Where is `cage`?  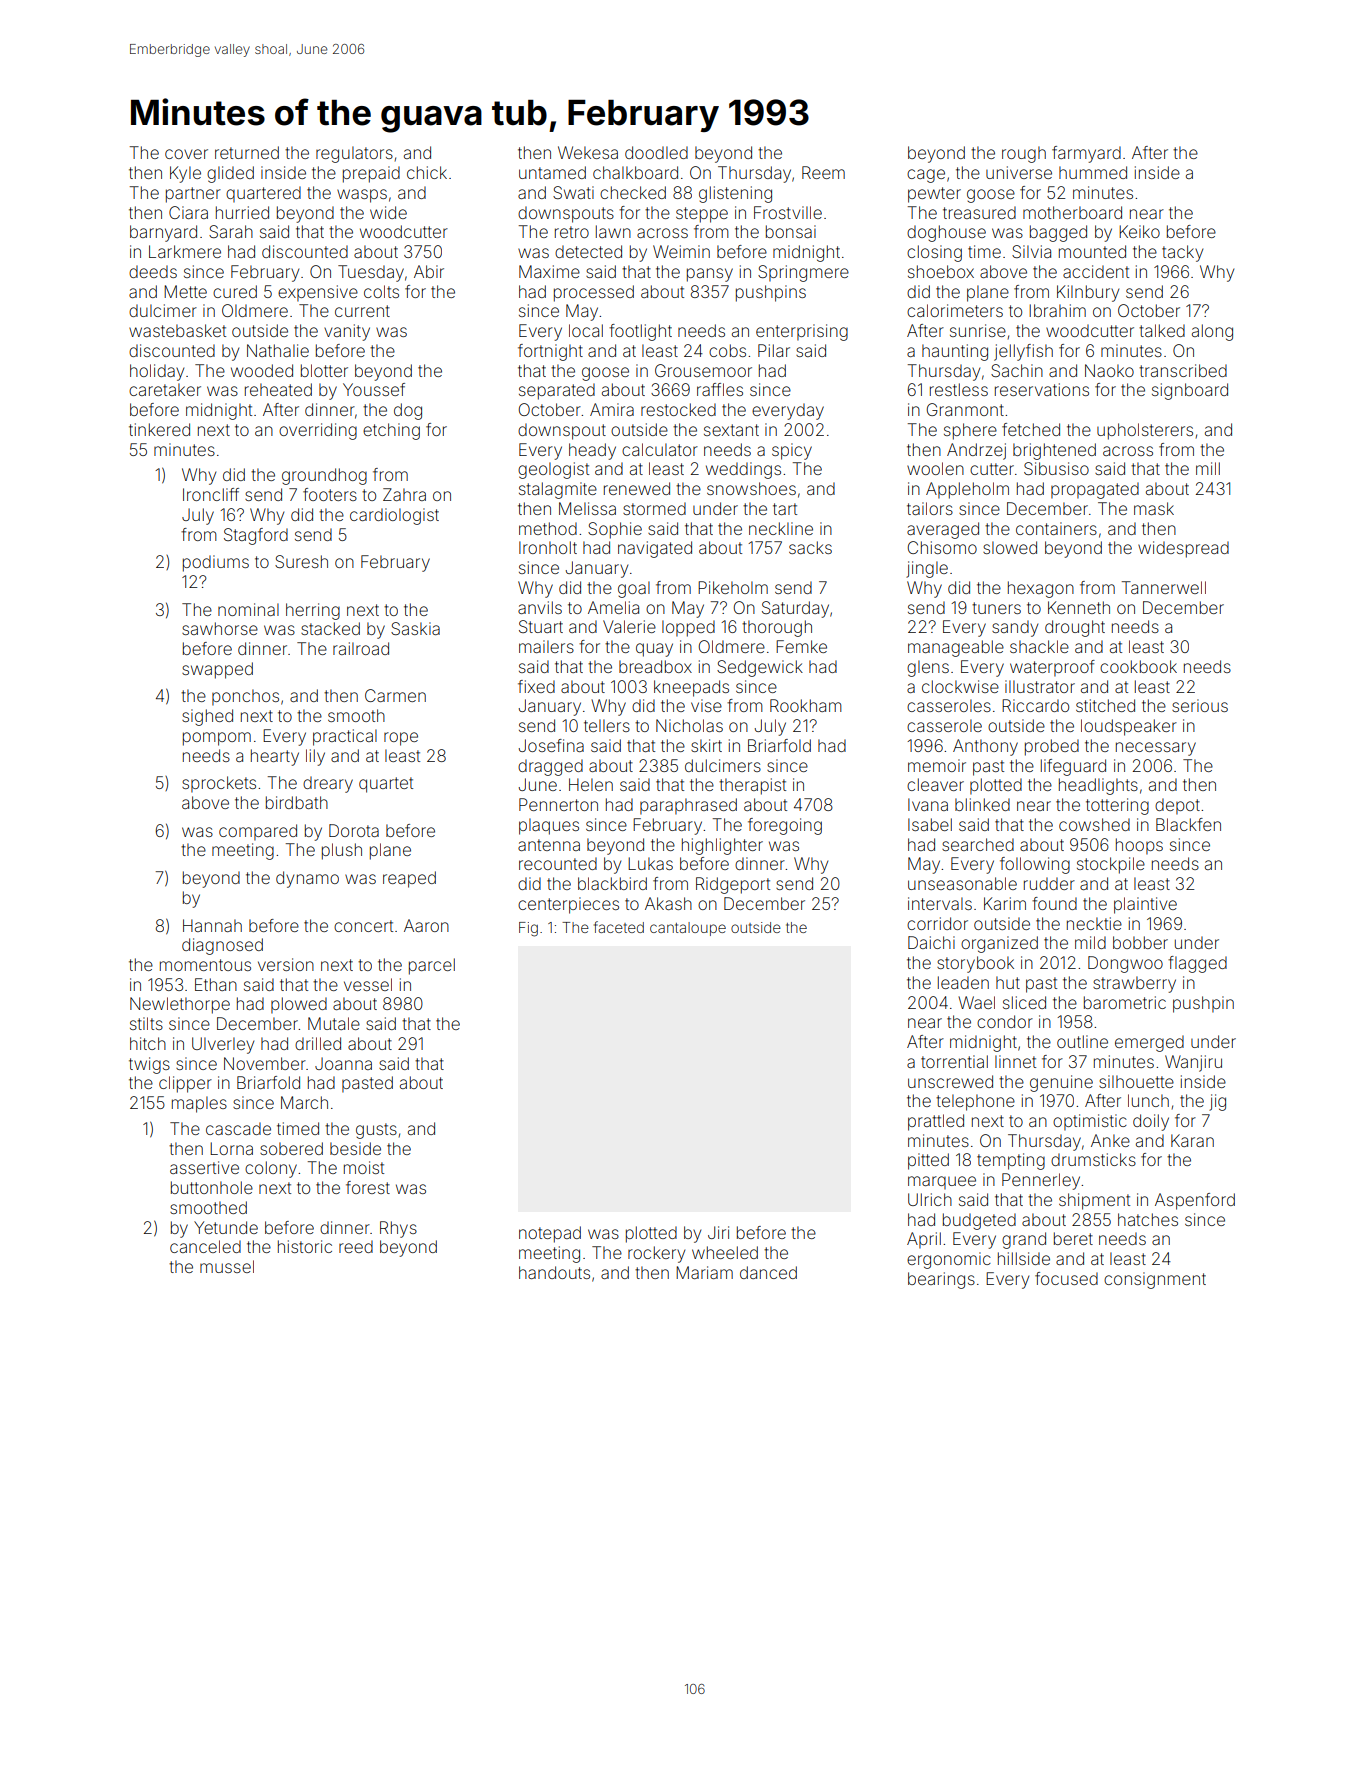
cage is located at coordinates (926, 176).
